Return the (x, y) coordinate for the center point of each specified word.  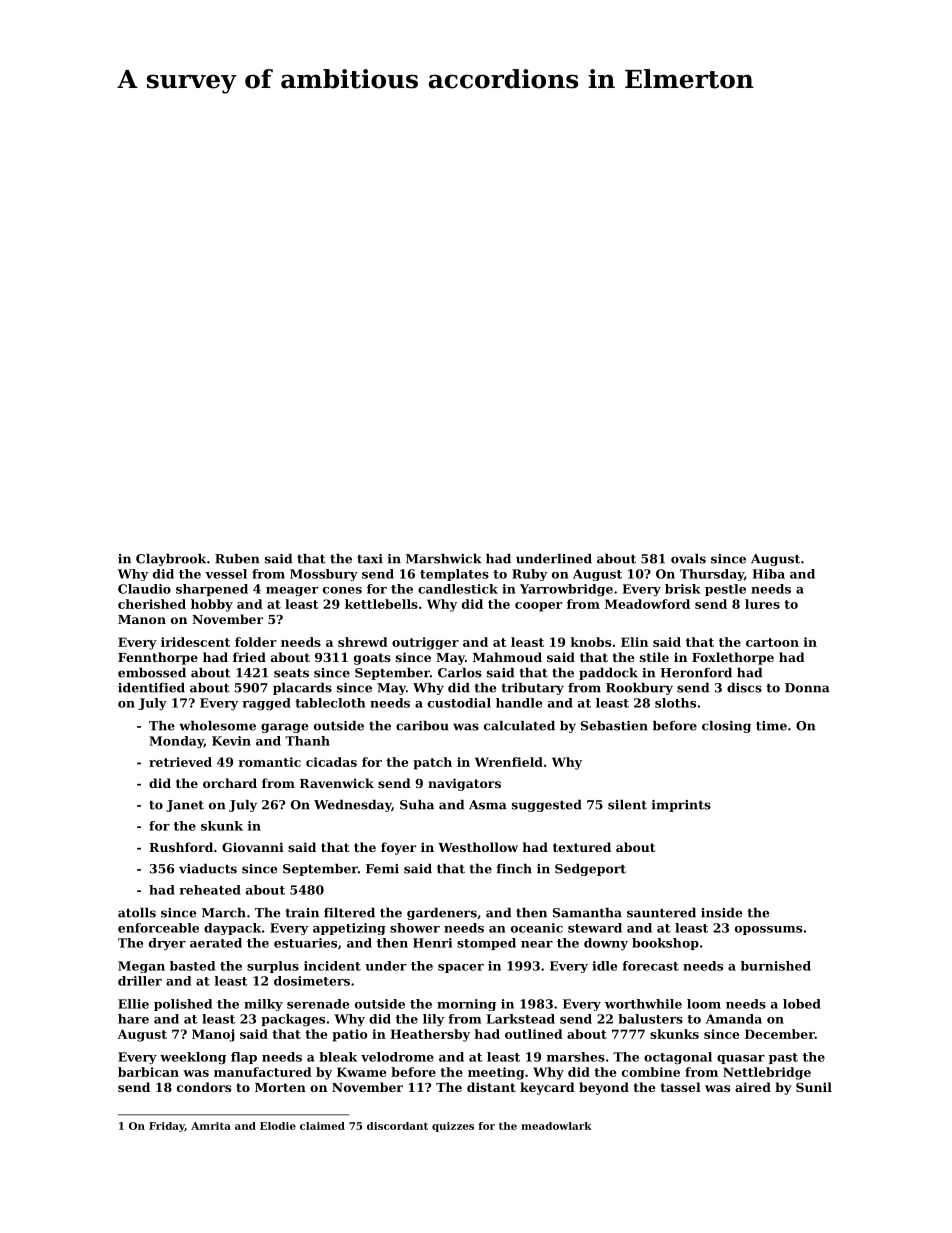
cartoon (772, 642)
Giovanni (253, 847)
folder (256, 642)
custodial (459, 703)
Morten (280, 1087)
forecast (650, 966)
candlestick (458, 589)
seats (291, 673)
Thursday (712, 575)
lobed (802, 1004)
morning (466, 1005)
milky (263, 1005)
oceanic (537, 928)
